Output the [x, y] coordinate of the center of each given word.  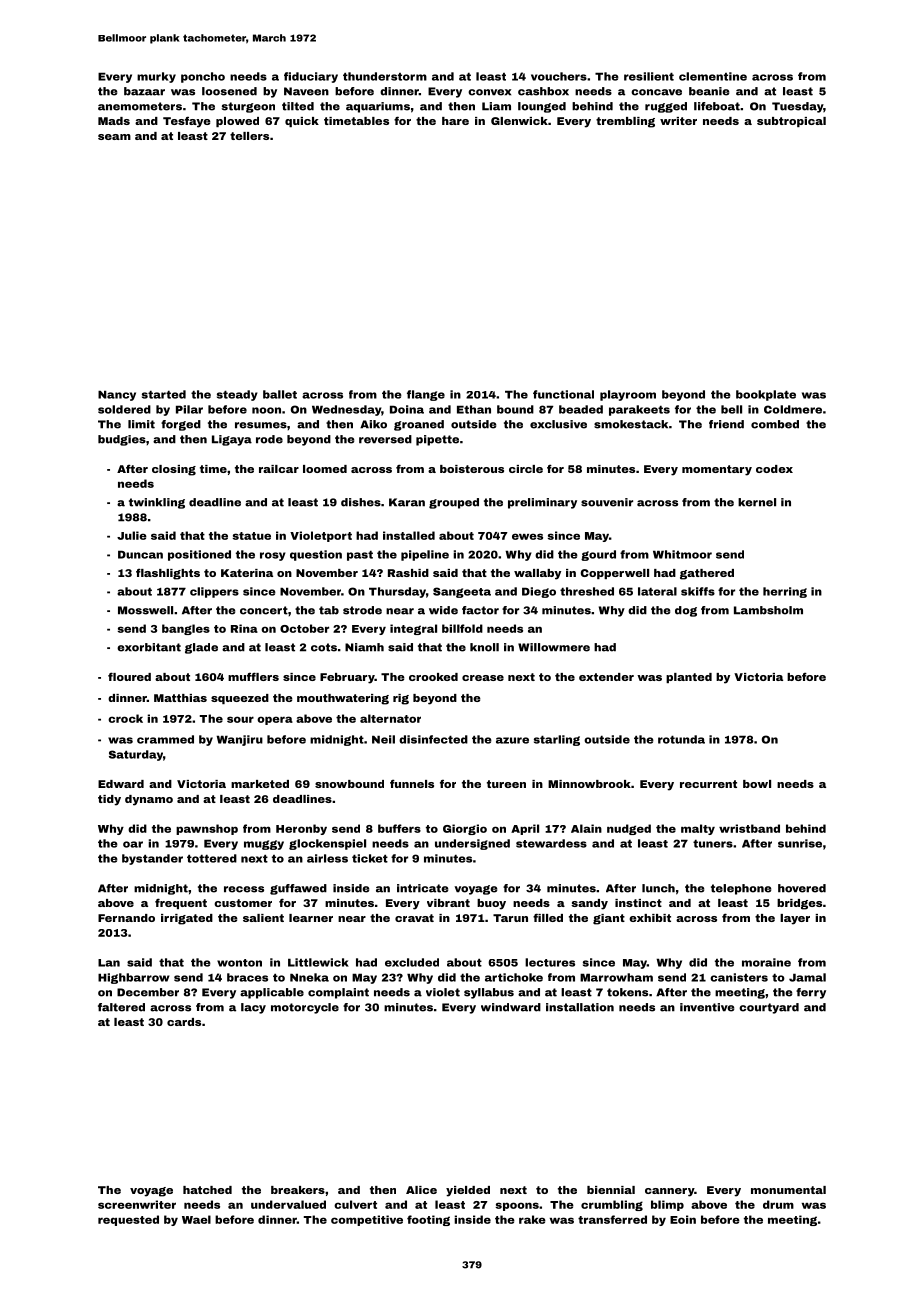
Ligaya [232, 440]
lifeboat [717, 106]
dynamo [149, 800]
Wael [196, 1219]
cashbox [543, 91]
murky [156, 77]
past [360, 555]
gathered [707, 574]
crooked [433, 677]
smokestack [631, 424]
